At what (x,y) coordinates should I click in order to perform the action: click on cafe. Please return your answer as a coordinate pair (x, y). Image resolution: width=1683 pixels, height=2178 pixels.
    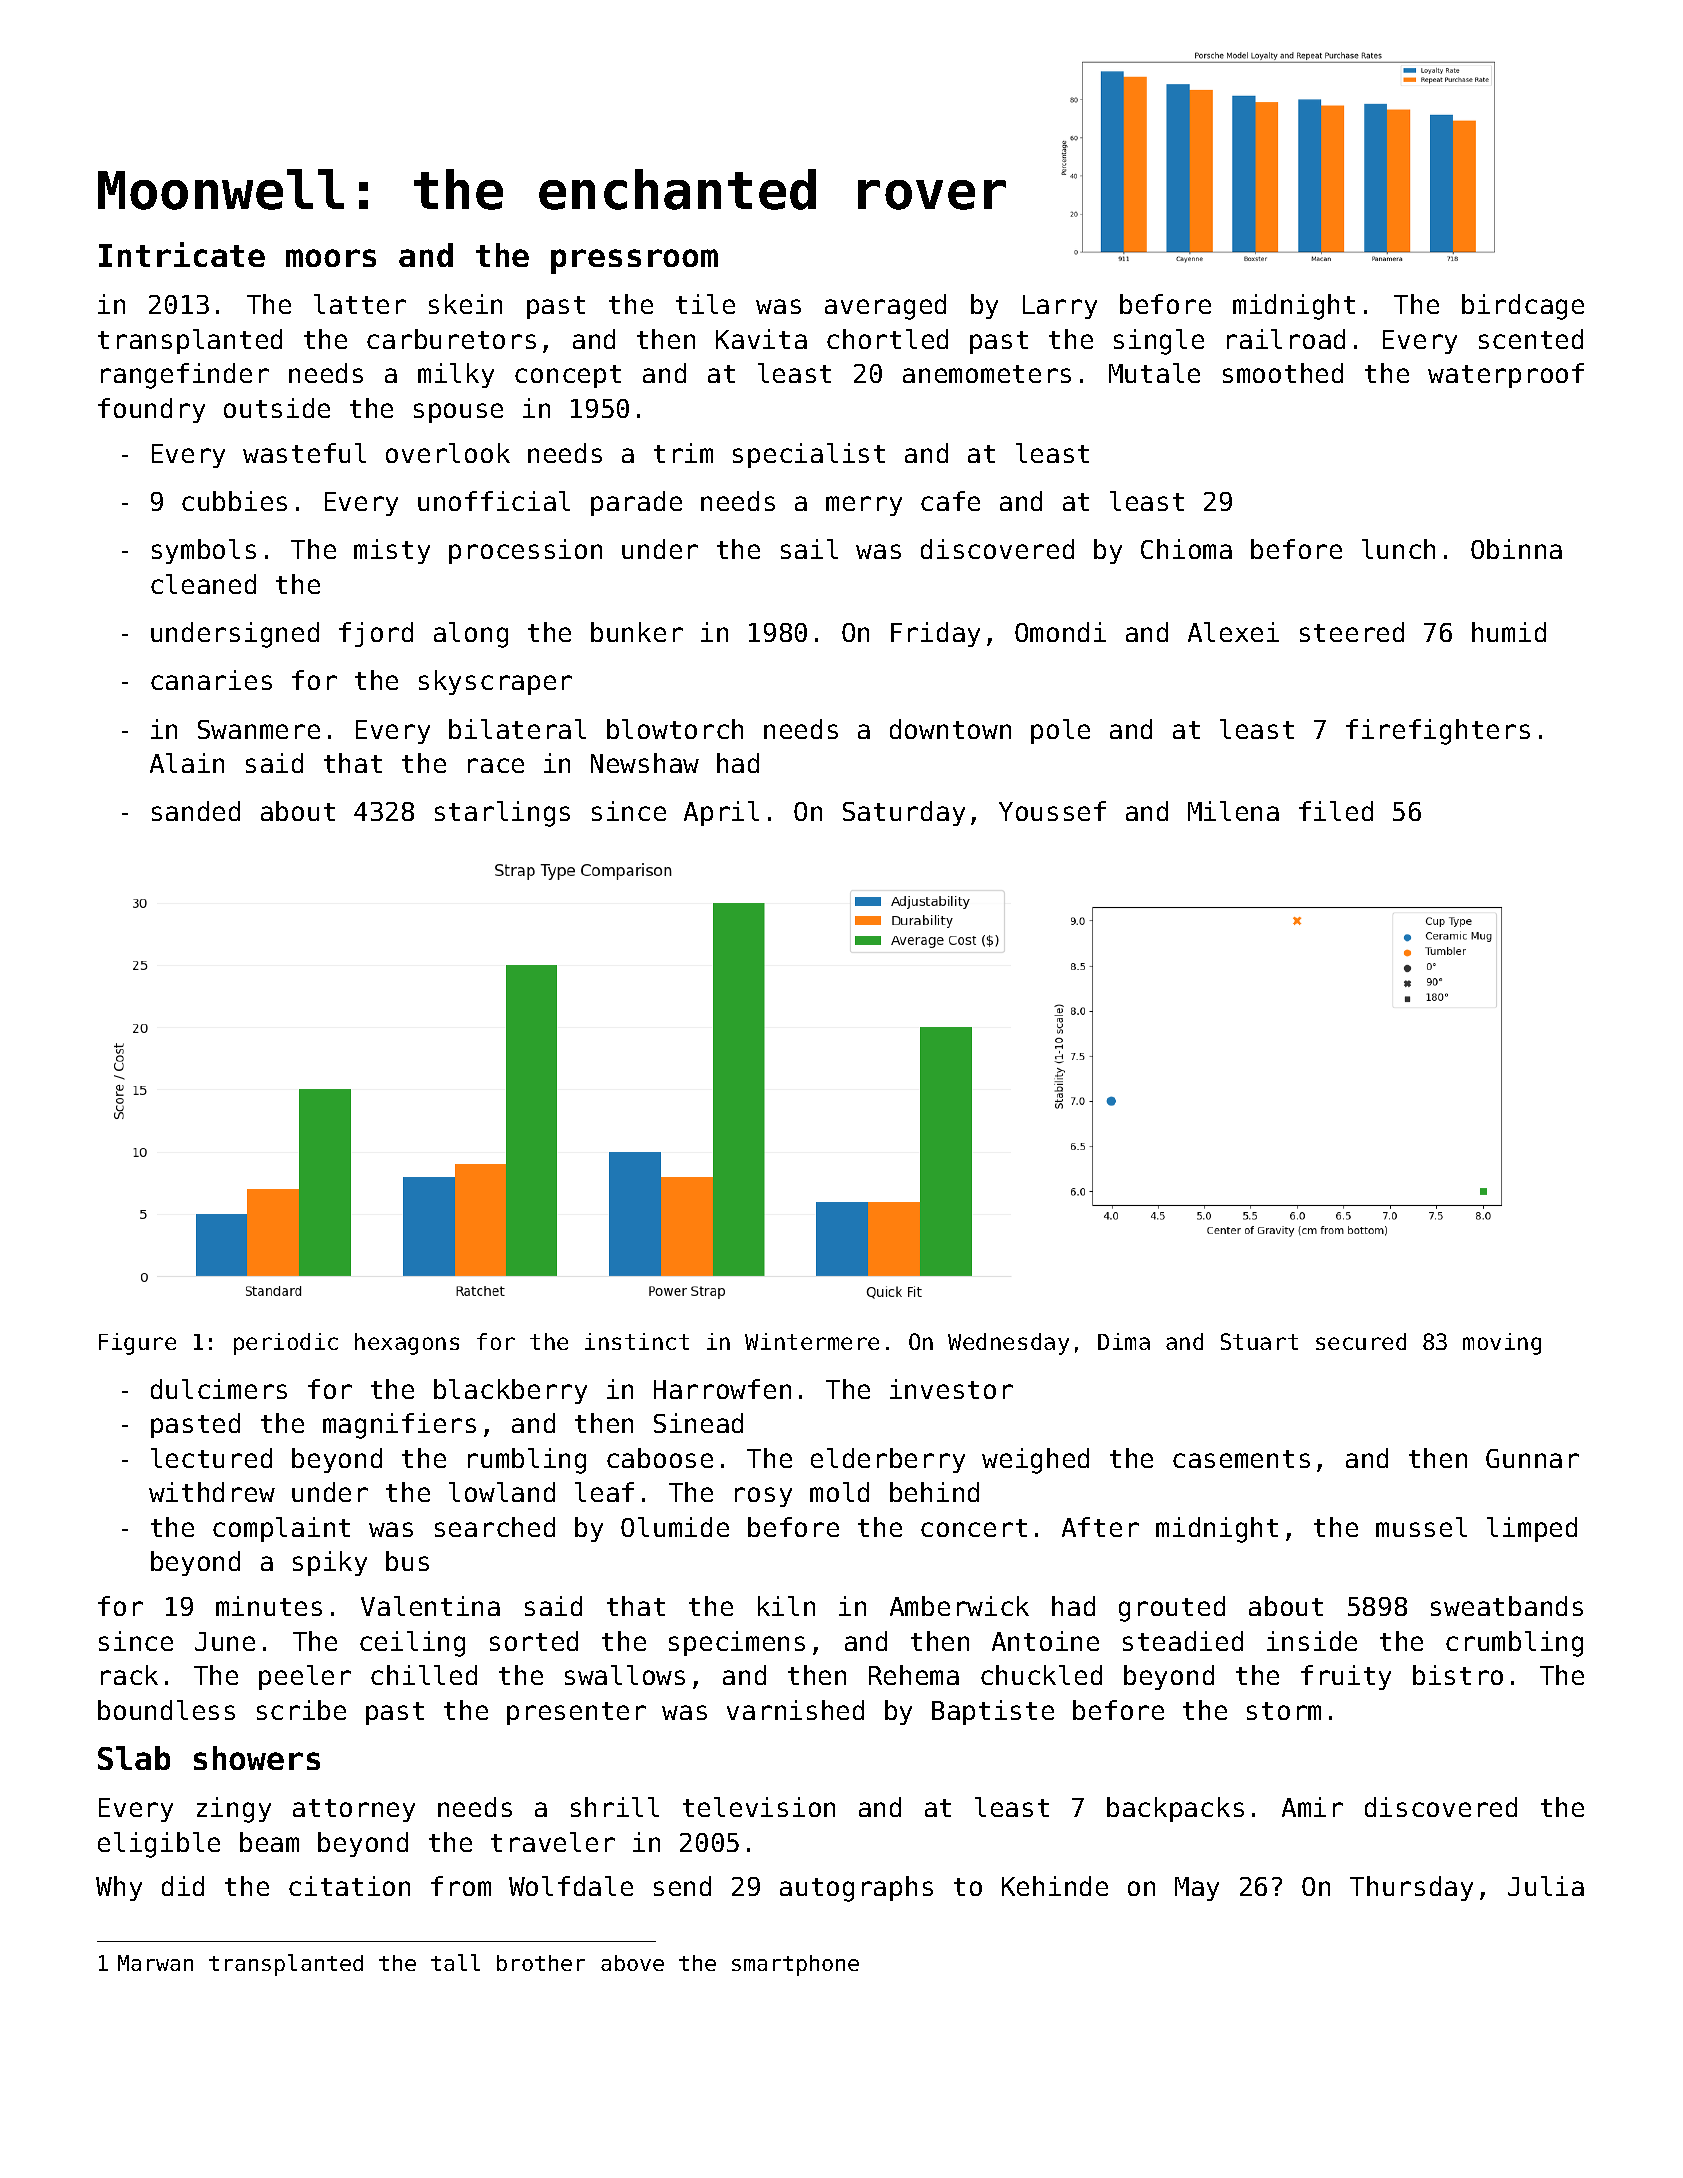
    Looking at the image, I should click on (950, 501).
